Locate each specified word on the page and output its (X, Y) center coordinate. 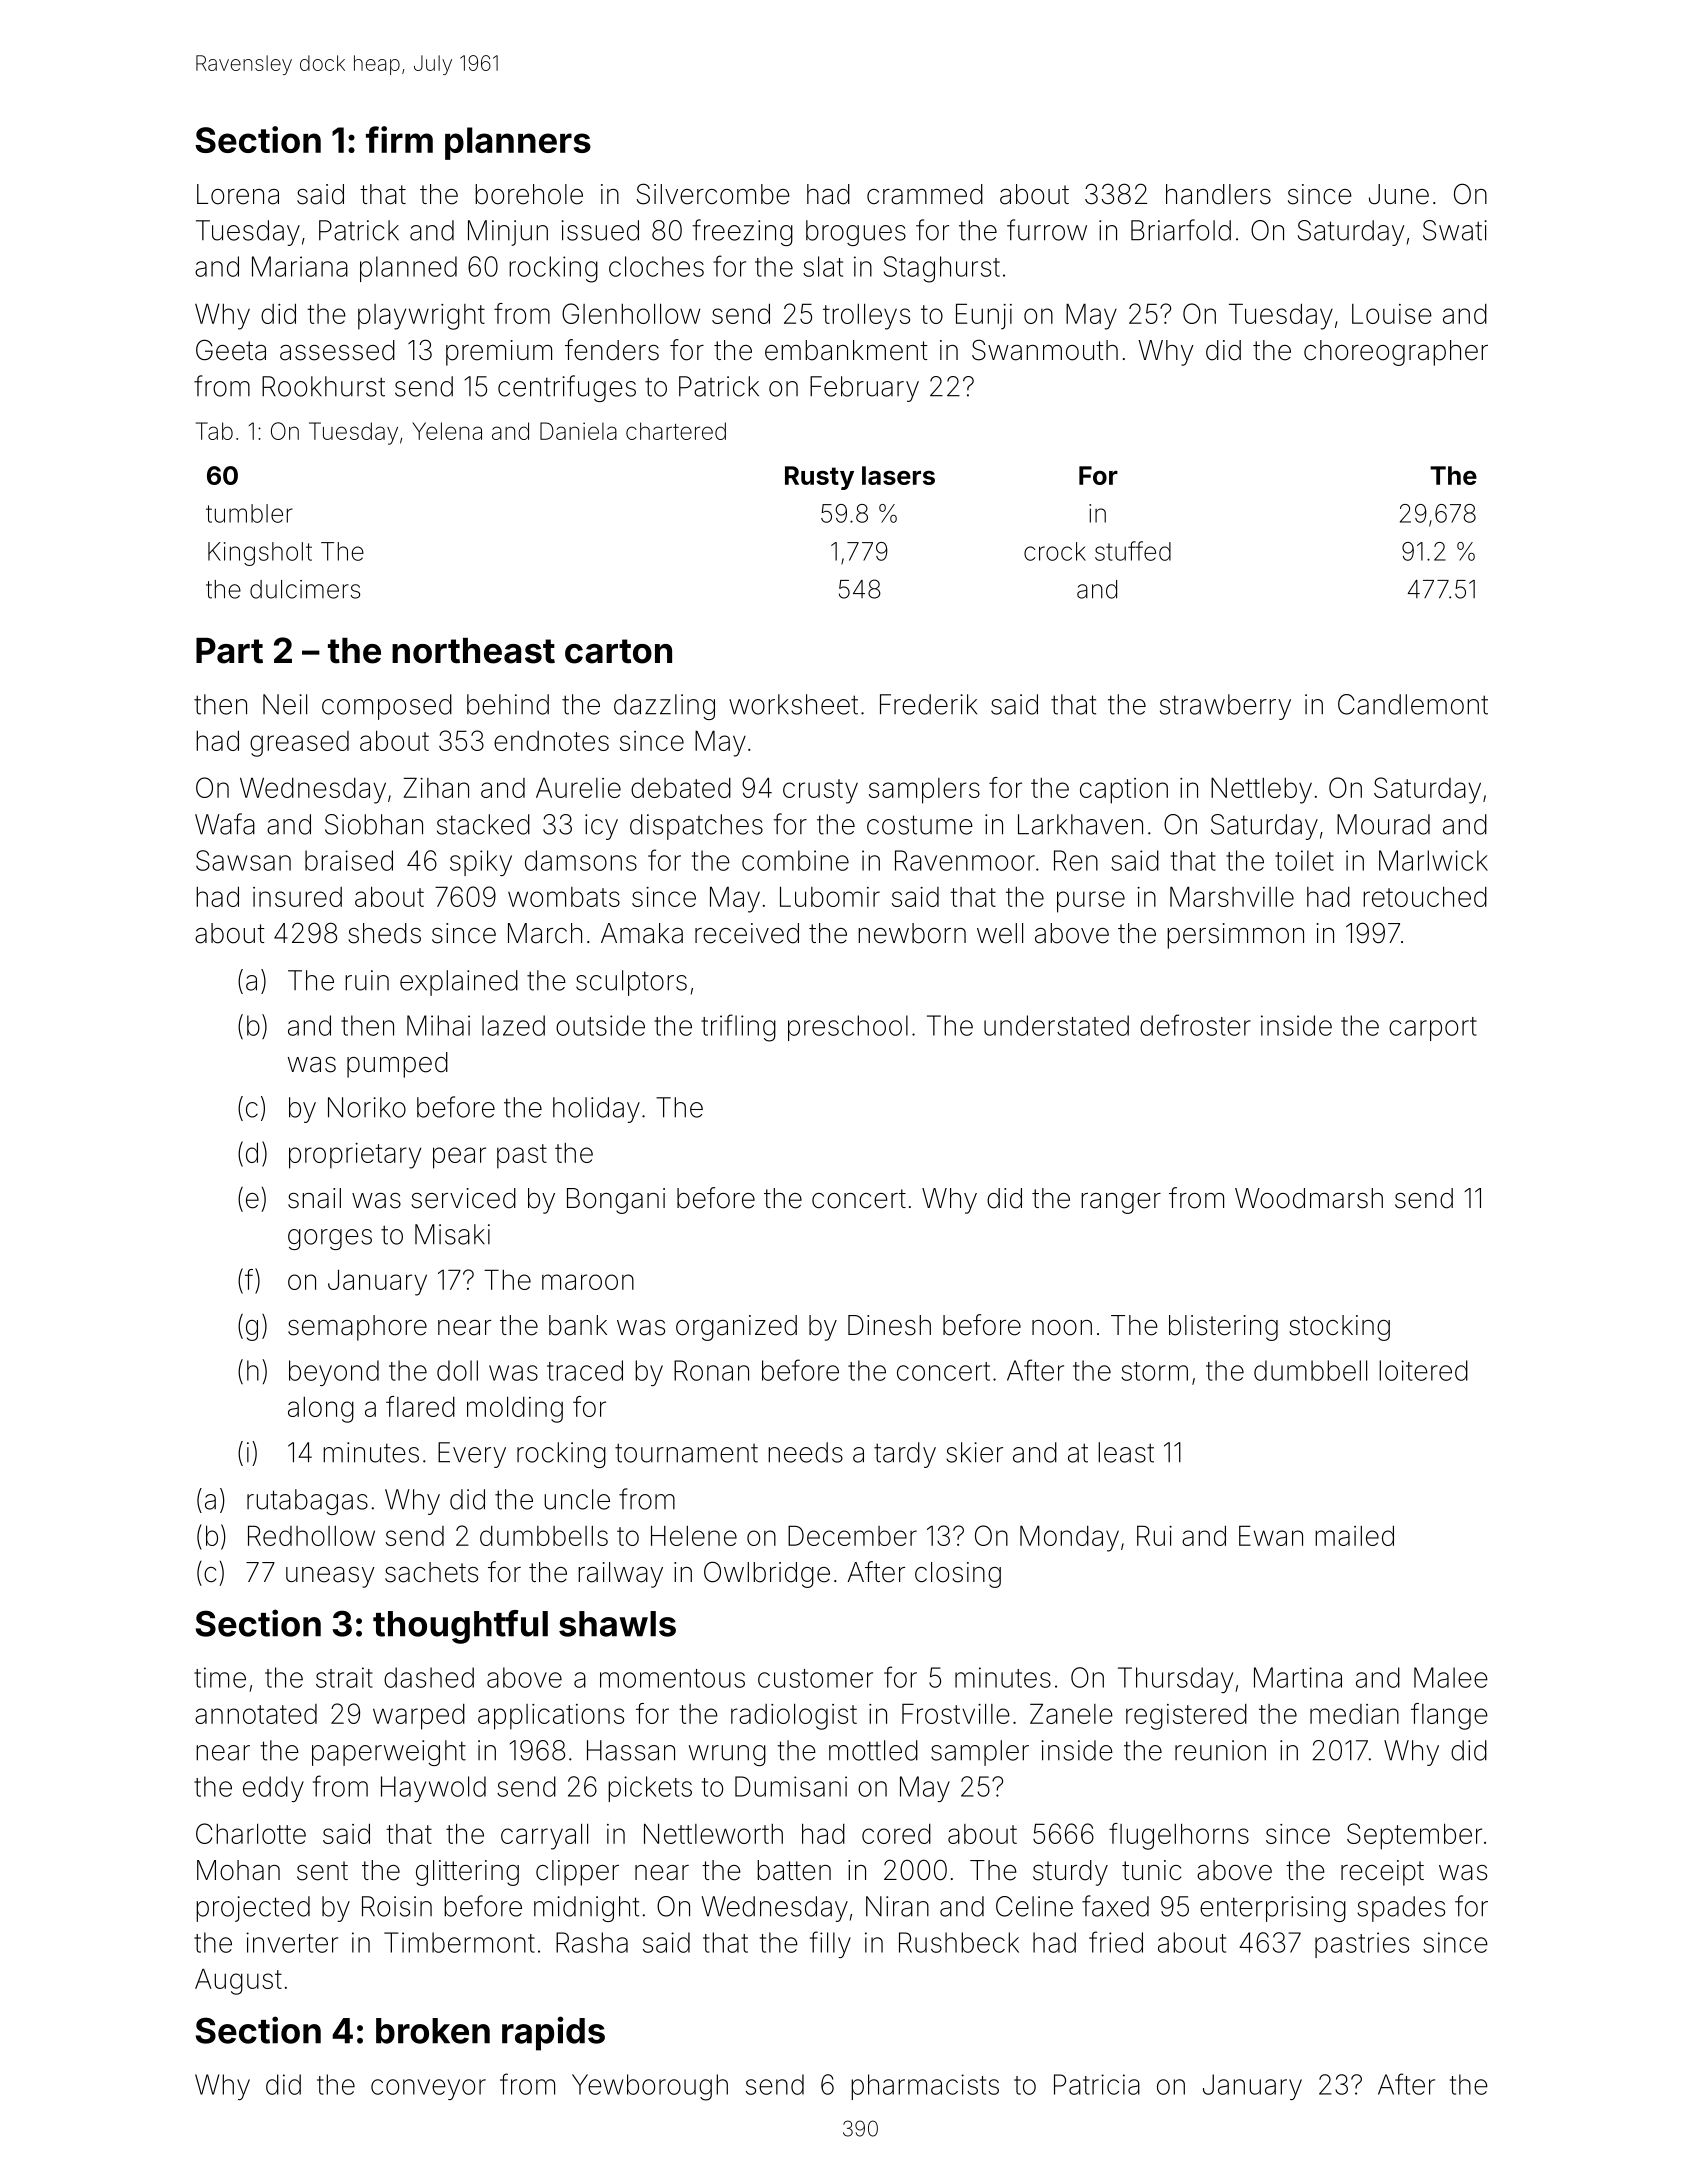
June (1399, 194)
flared (420, 1406)
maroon (588, 1282)
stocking (1339, 1328)
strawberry (1225, 707)
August (238, 1981)
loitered (1423, 1370)
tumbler (249, 513)
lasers (898, 475)
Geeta (231, 350)
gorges (330, 1239)
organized (736, 1328)
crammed (925, 194)
